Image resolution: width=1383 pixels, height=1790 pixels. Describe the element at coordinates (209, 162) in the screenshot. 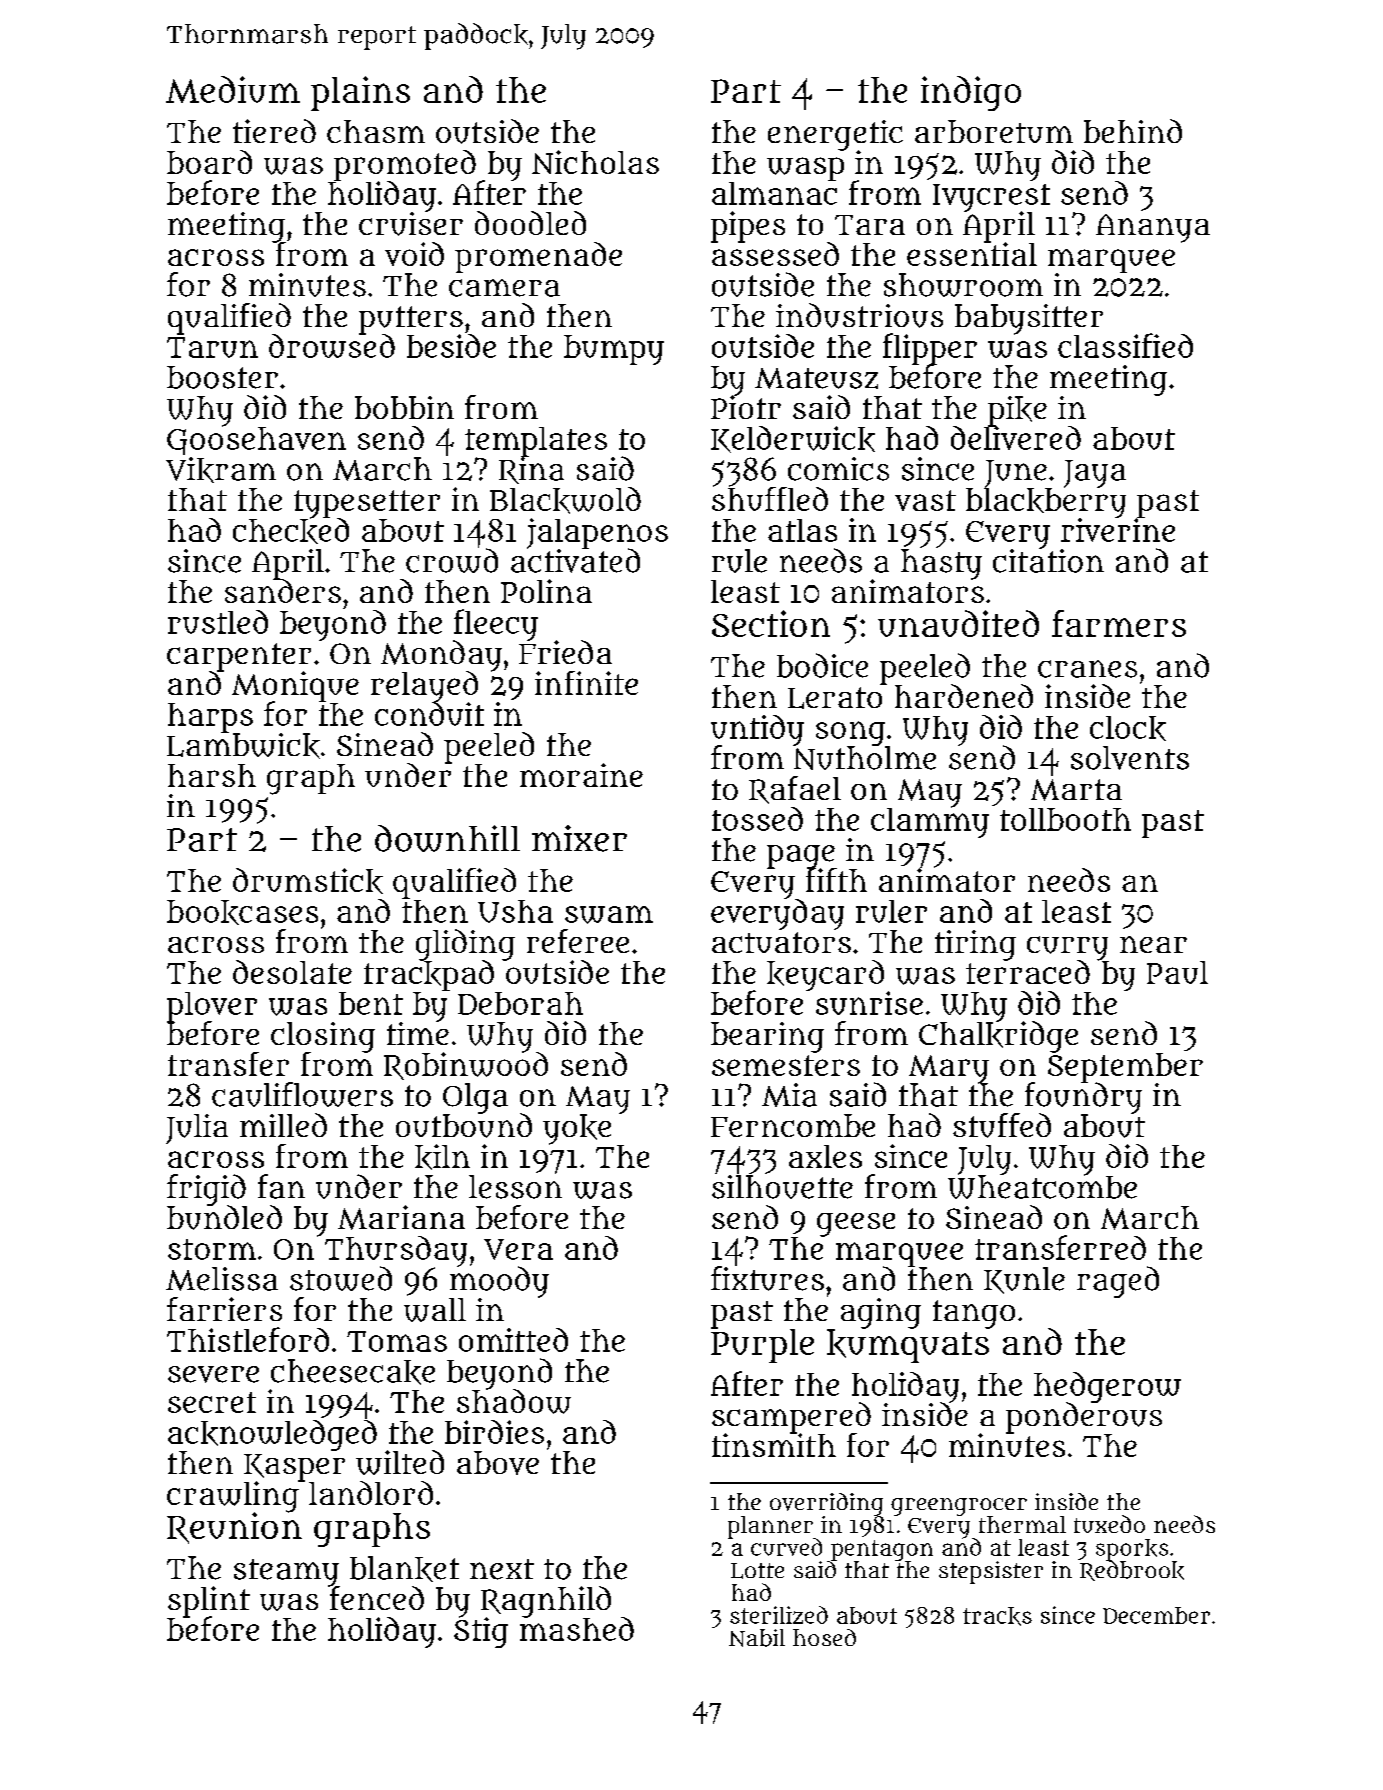

I see `board` at that location.
